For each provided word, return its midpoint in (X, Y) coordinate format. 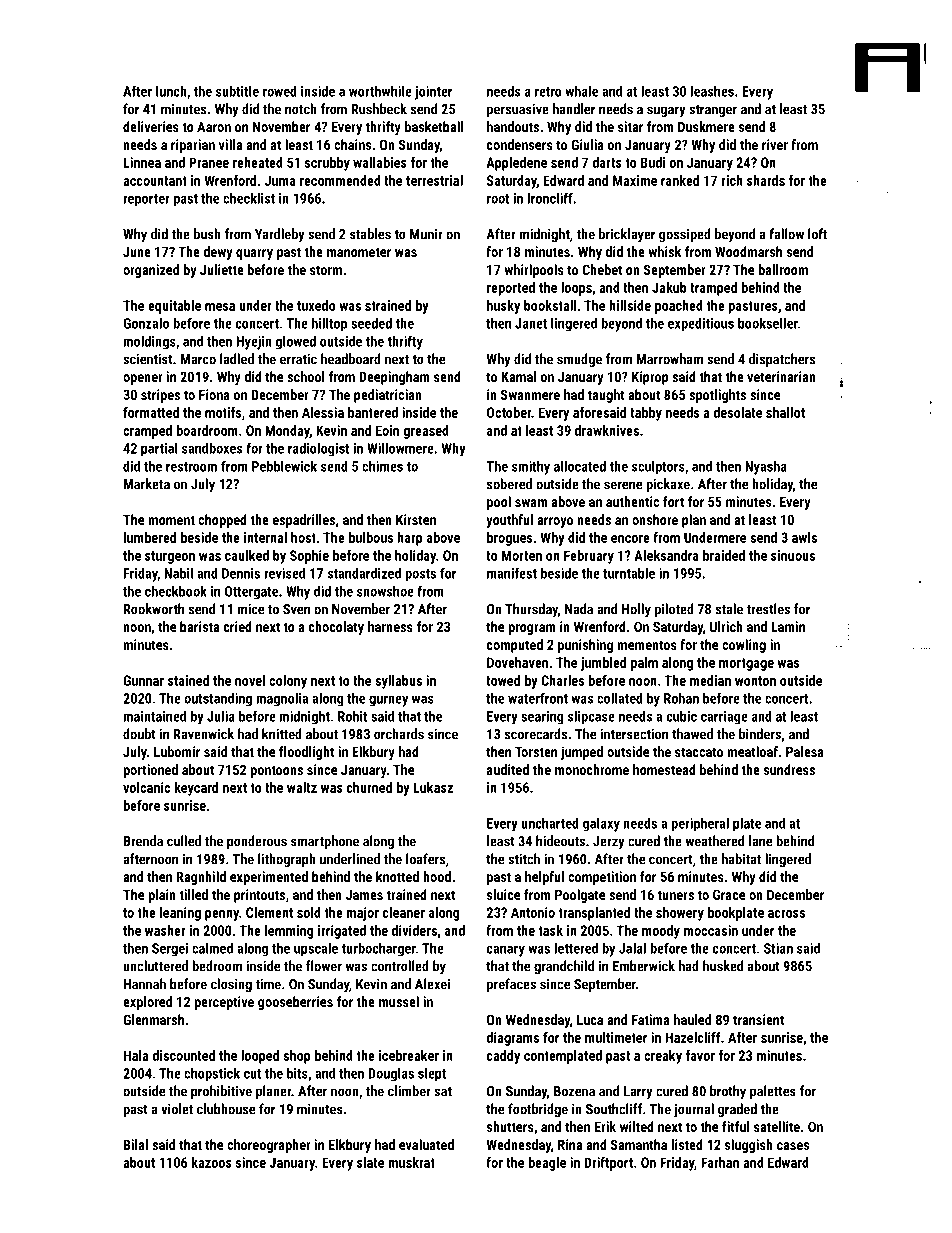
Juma (280, 180)
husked (723, 966)
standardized (364, 573)
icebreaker (409, 1055)
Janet (531, 323)
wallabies (380, 162)
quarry (254, 254)
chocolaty (336, 628)
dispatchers (782, 360)
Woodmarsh (748, 251)
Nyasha (766, 467)
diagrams (512, 1039)
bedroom (217, 966)
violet (177, 1109)
